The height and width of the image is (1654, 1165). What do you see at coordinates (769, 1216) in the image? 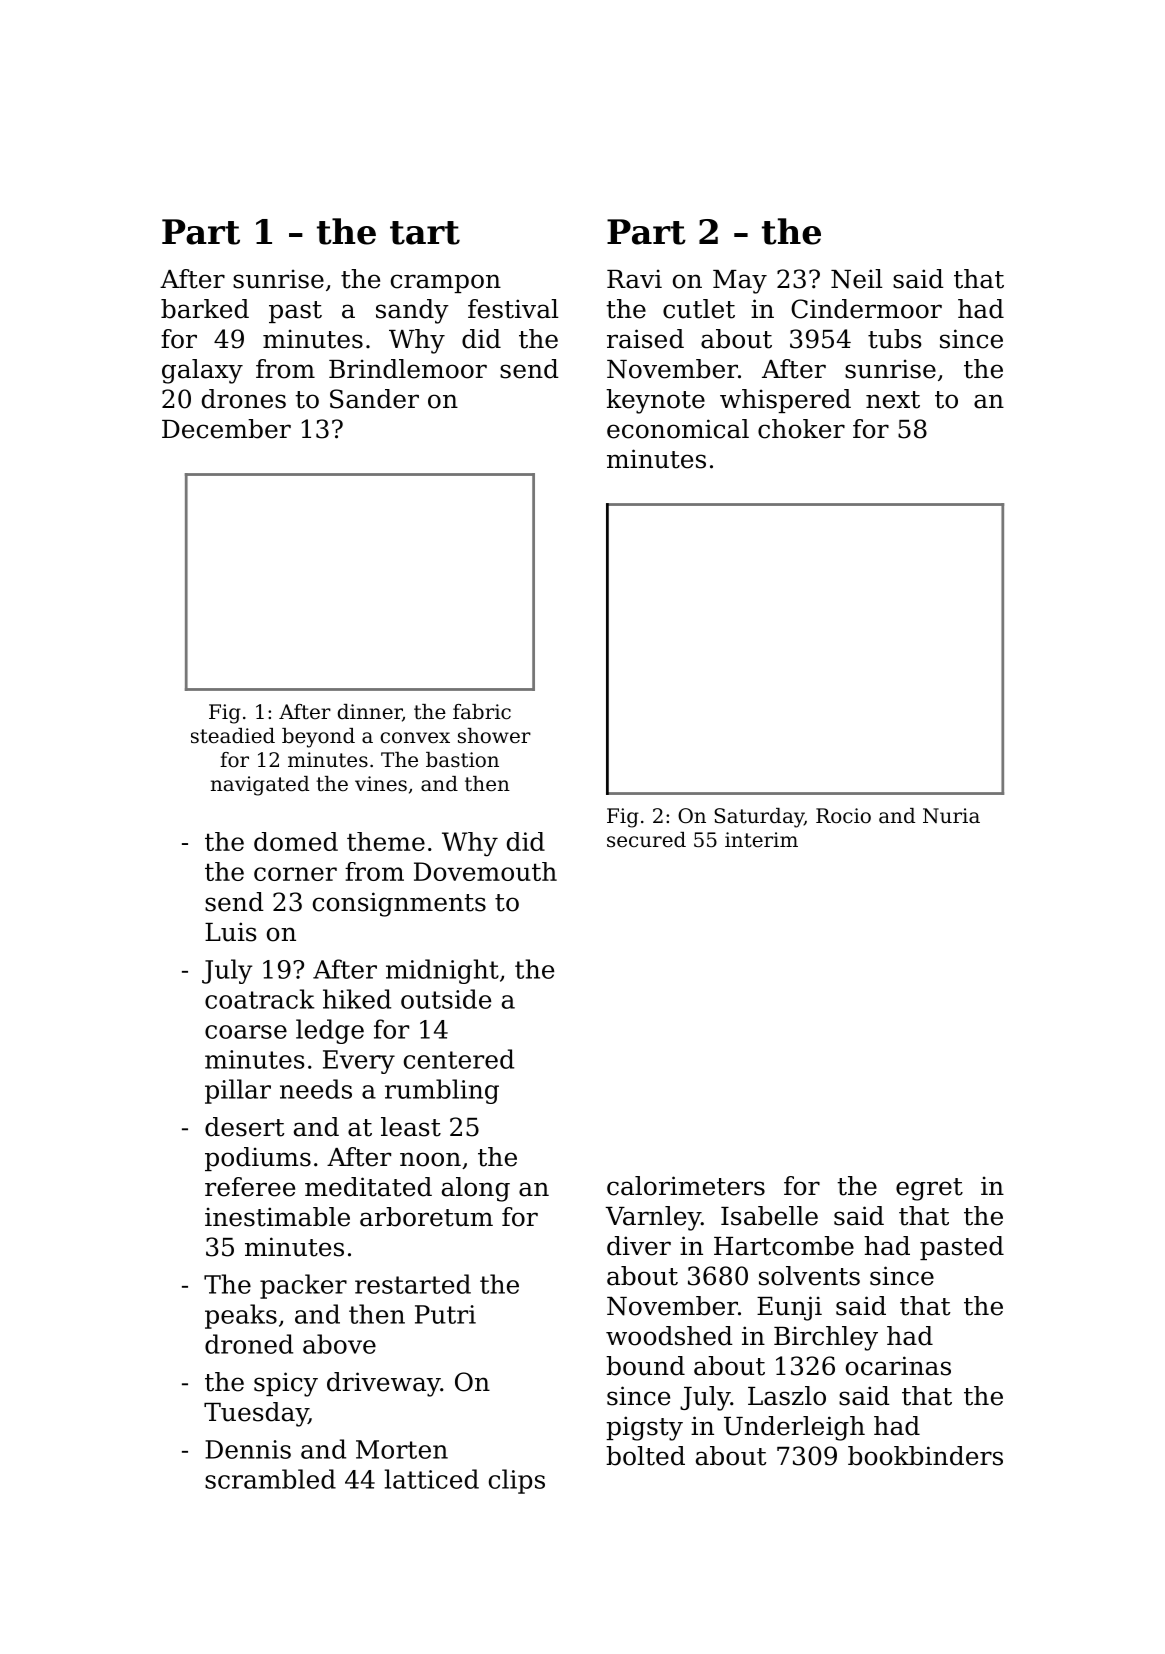
I see `Isabelle` at bounding box center [769, 1216].
